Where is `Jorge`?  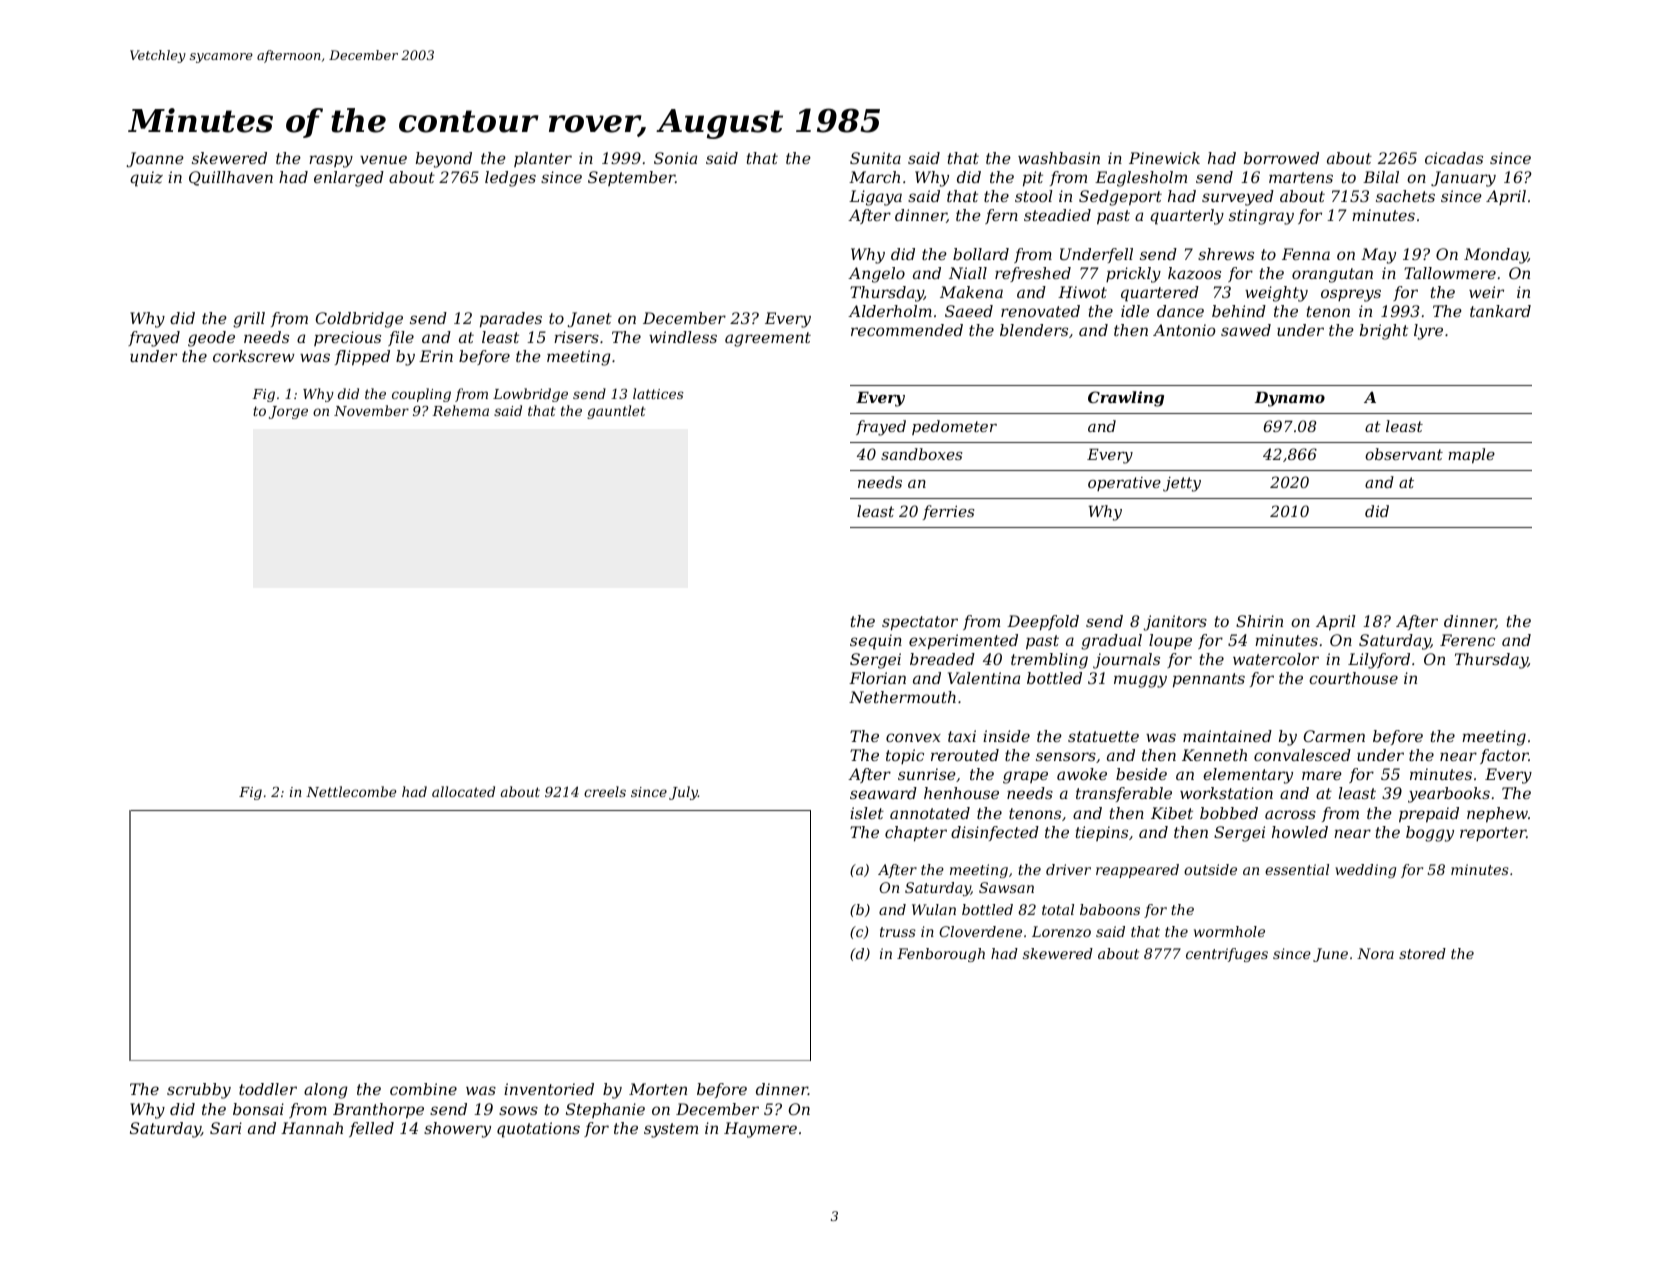
Jorge is located at coordinates (288, 412).
